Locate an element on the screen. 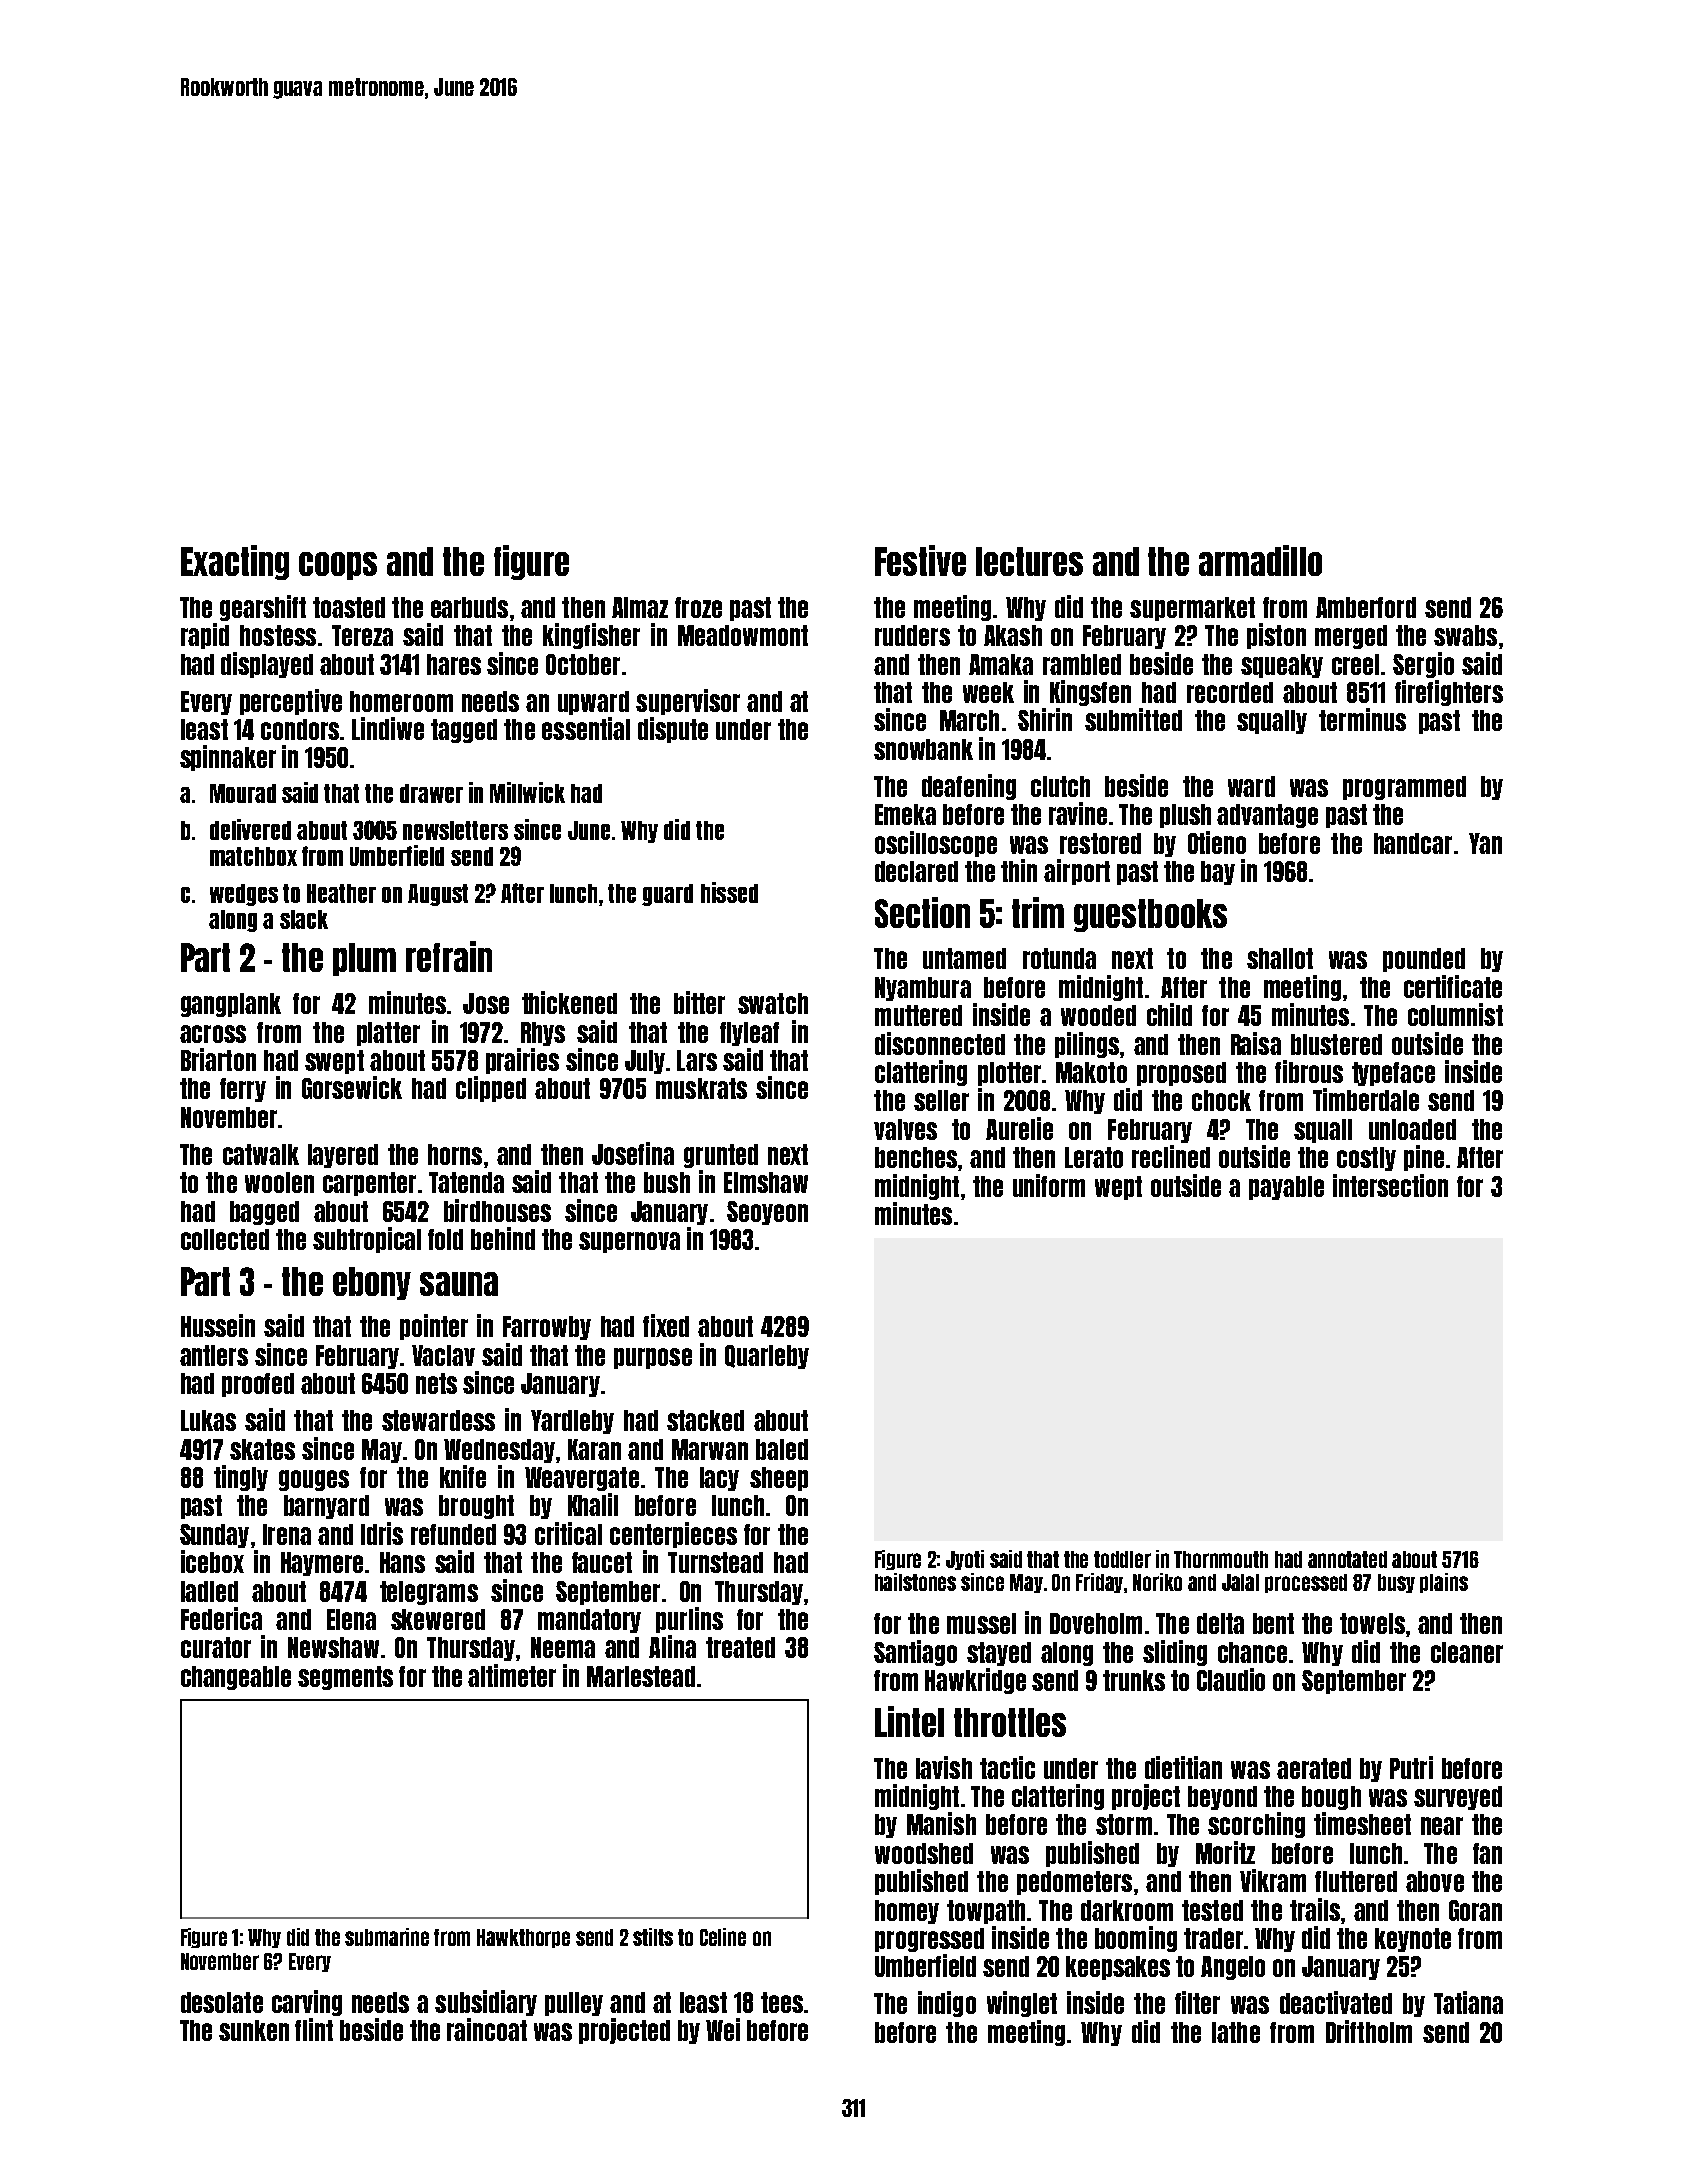 The image size is (1683, 2178). baled is located at coordinates (782, 1449).
